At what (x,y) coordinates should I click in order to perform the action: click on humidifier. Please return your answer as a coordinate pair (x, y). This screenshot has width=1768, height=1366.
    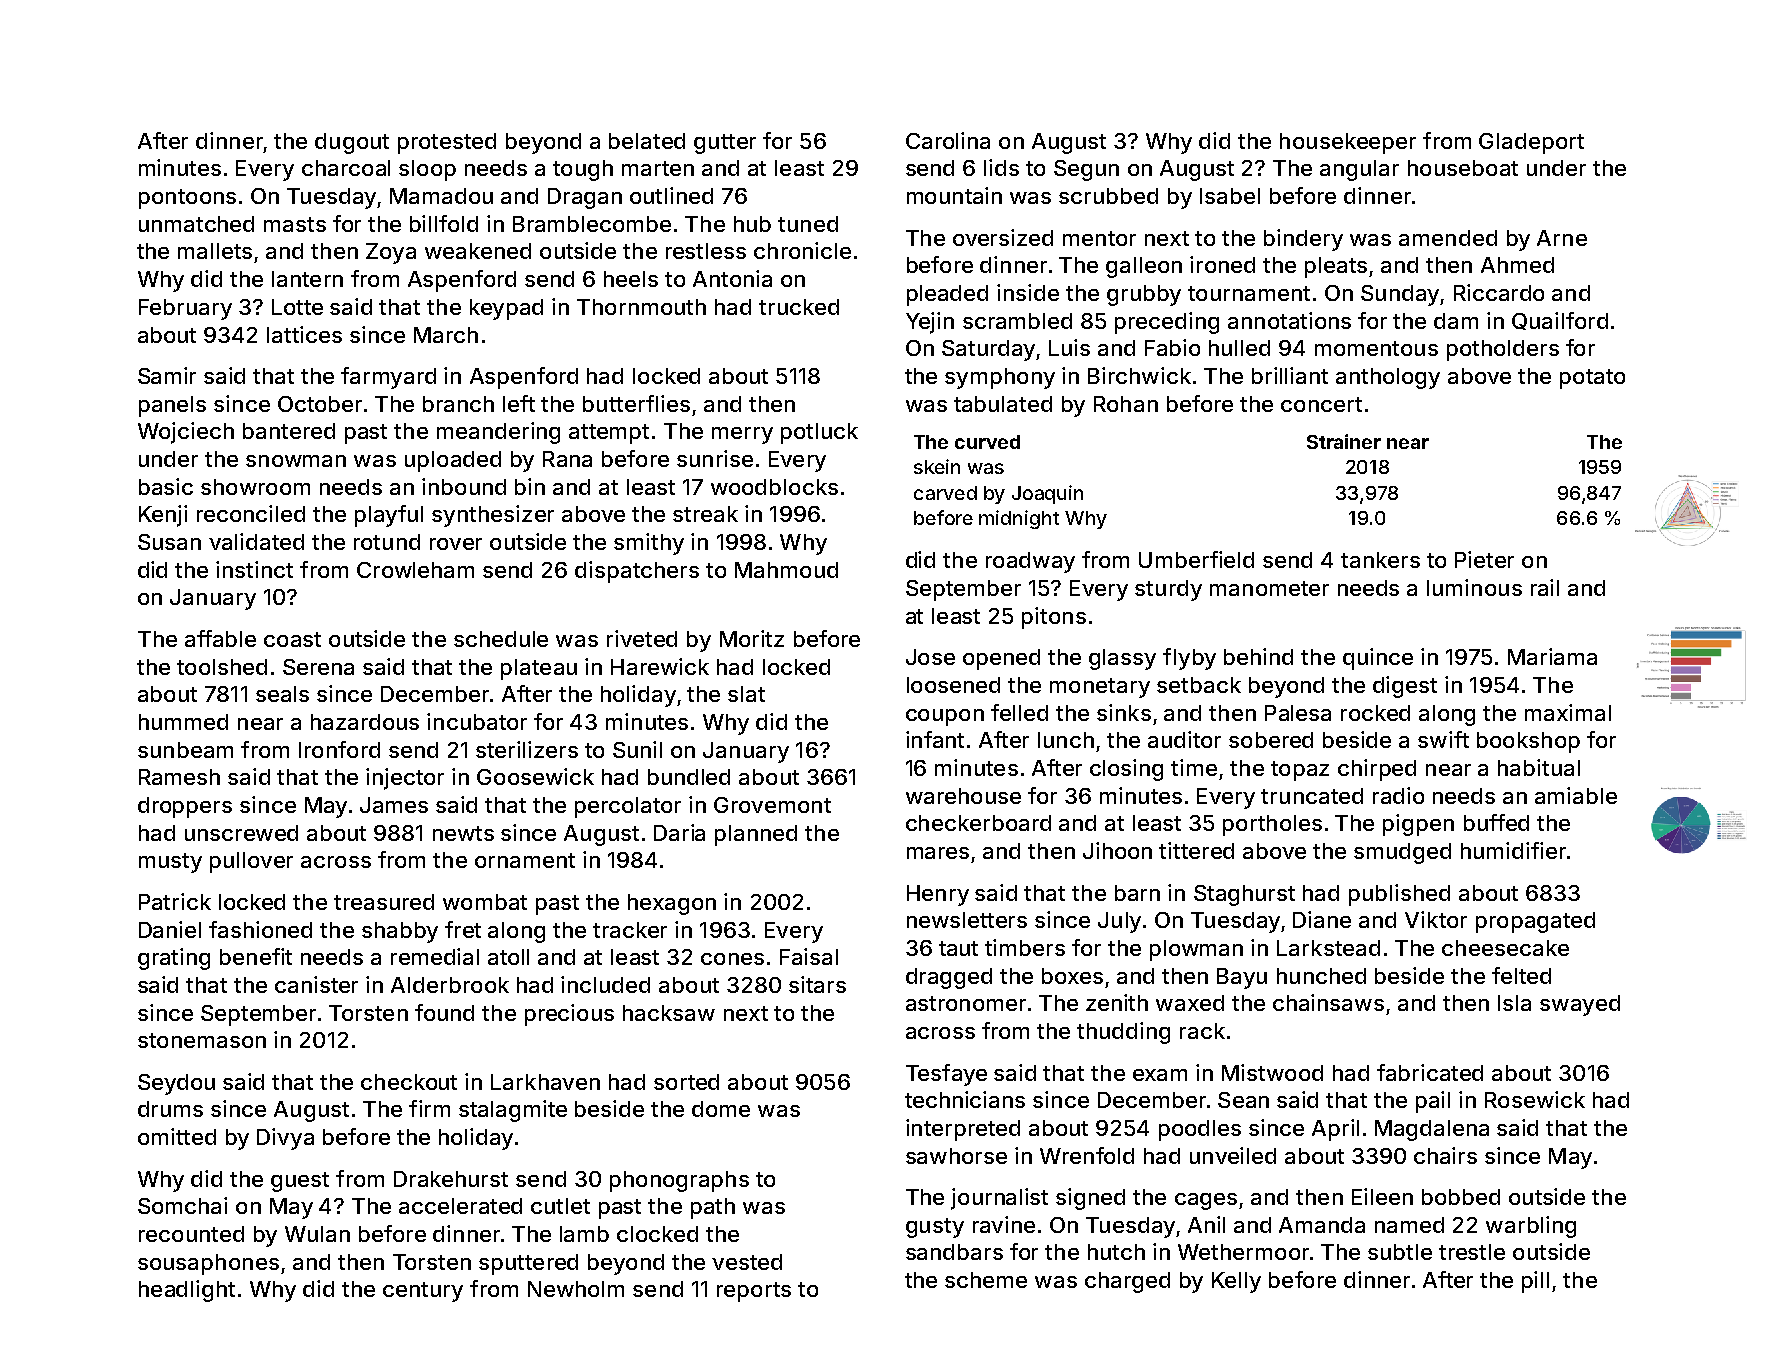
    Looking at the image, I should click on (1513, 850).
